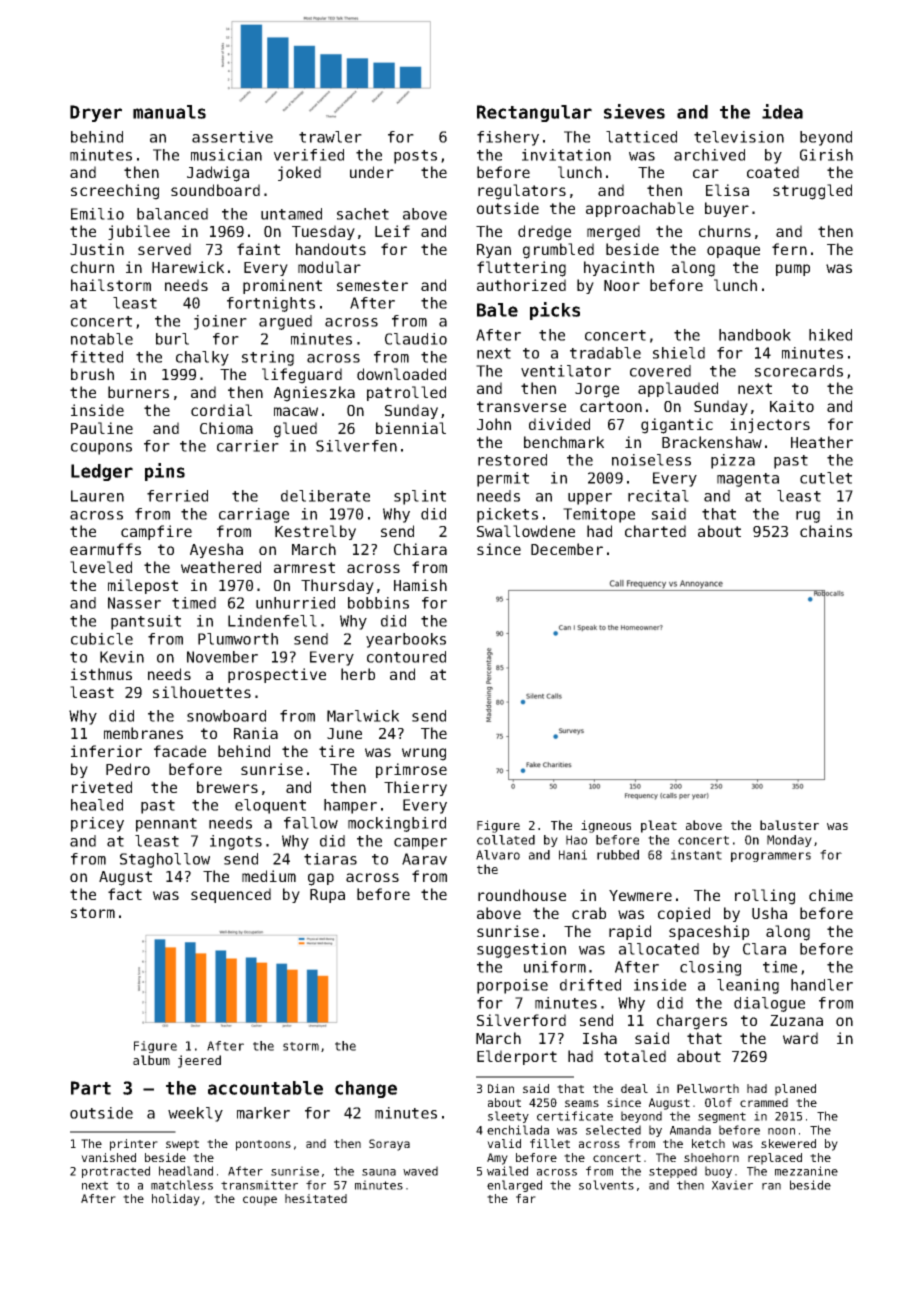 Image resolution: width=924 pixels, height=1308 pixels. Describe the element at coordinates (282, 286) in the document. I see `prominent` at that location.
